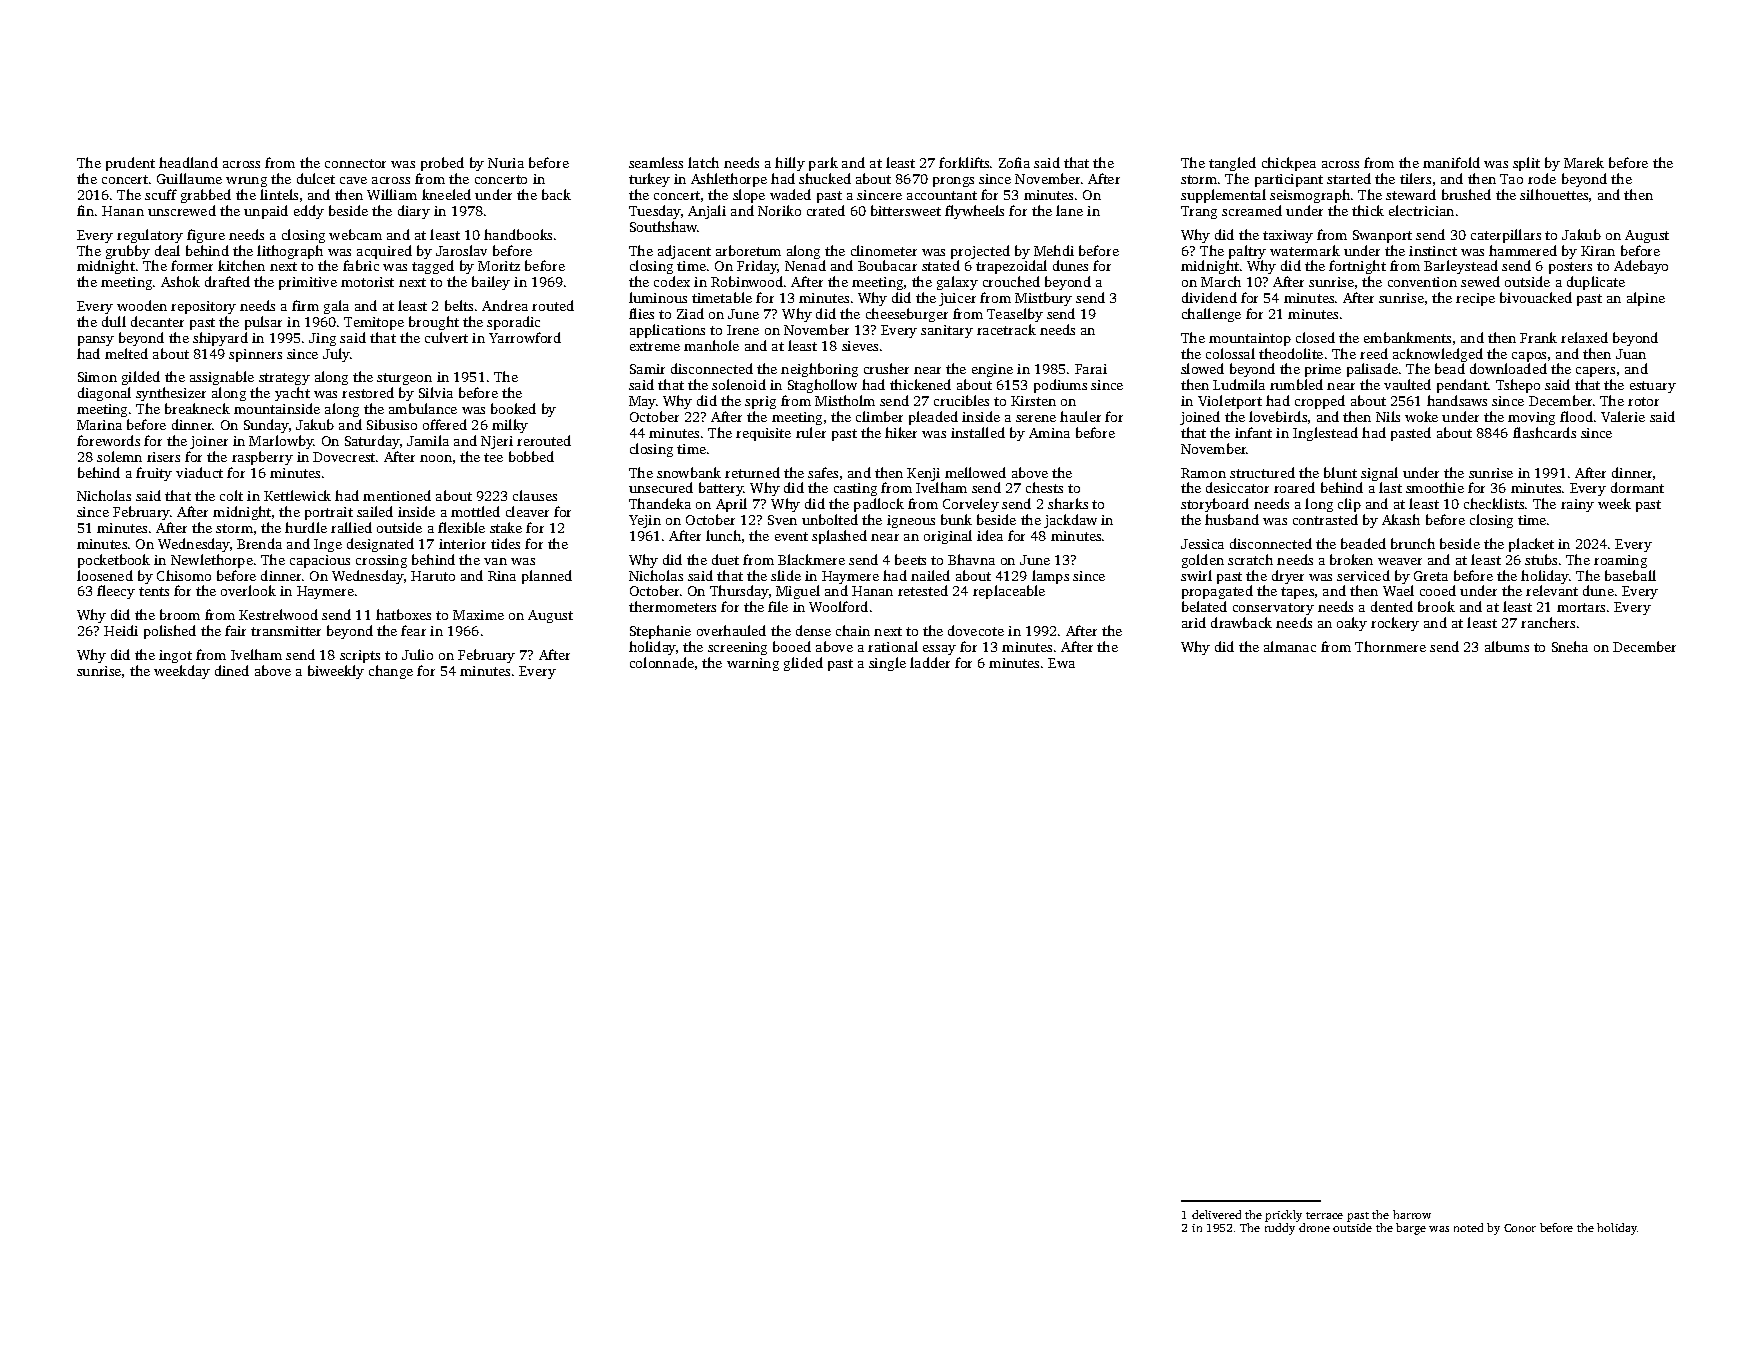 The height and width of the screenshot is (1357, 1756). I want to click on broken, so click(1351, 559).
